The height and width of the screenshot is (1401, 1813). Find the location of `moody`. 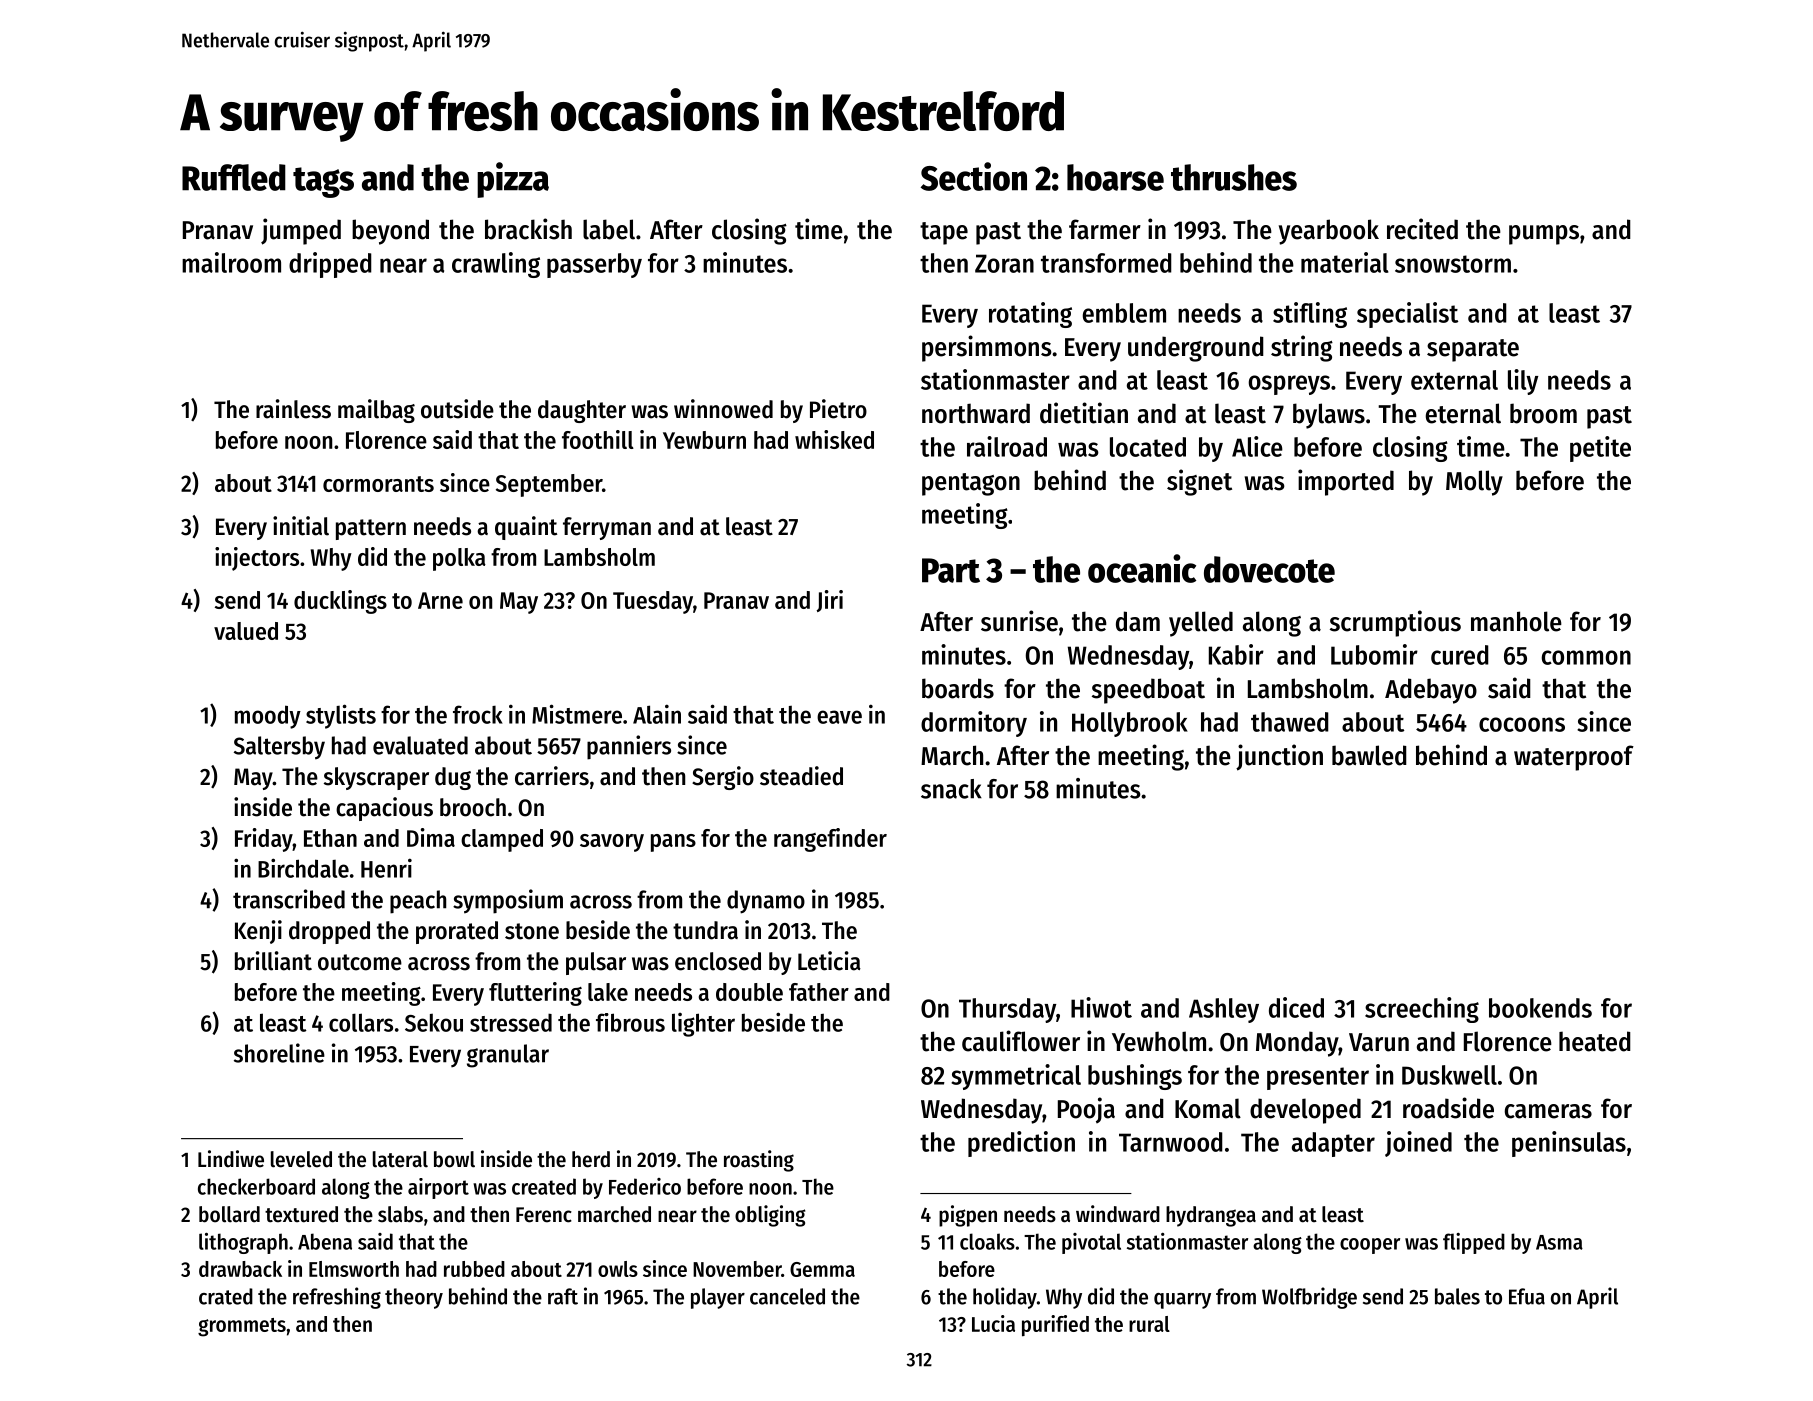

moody is located at coordinates (268, 717).
